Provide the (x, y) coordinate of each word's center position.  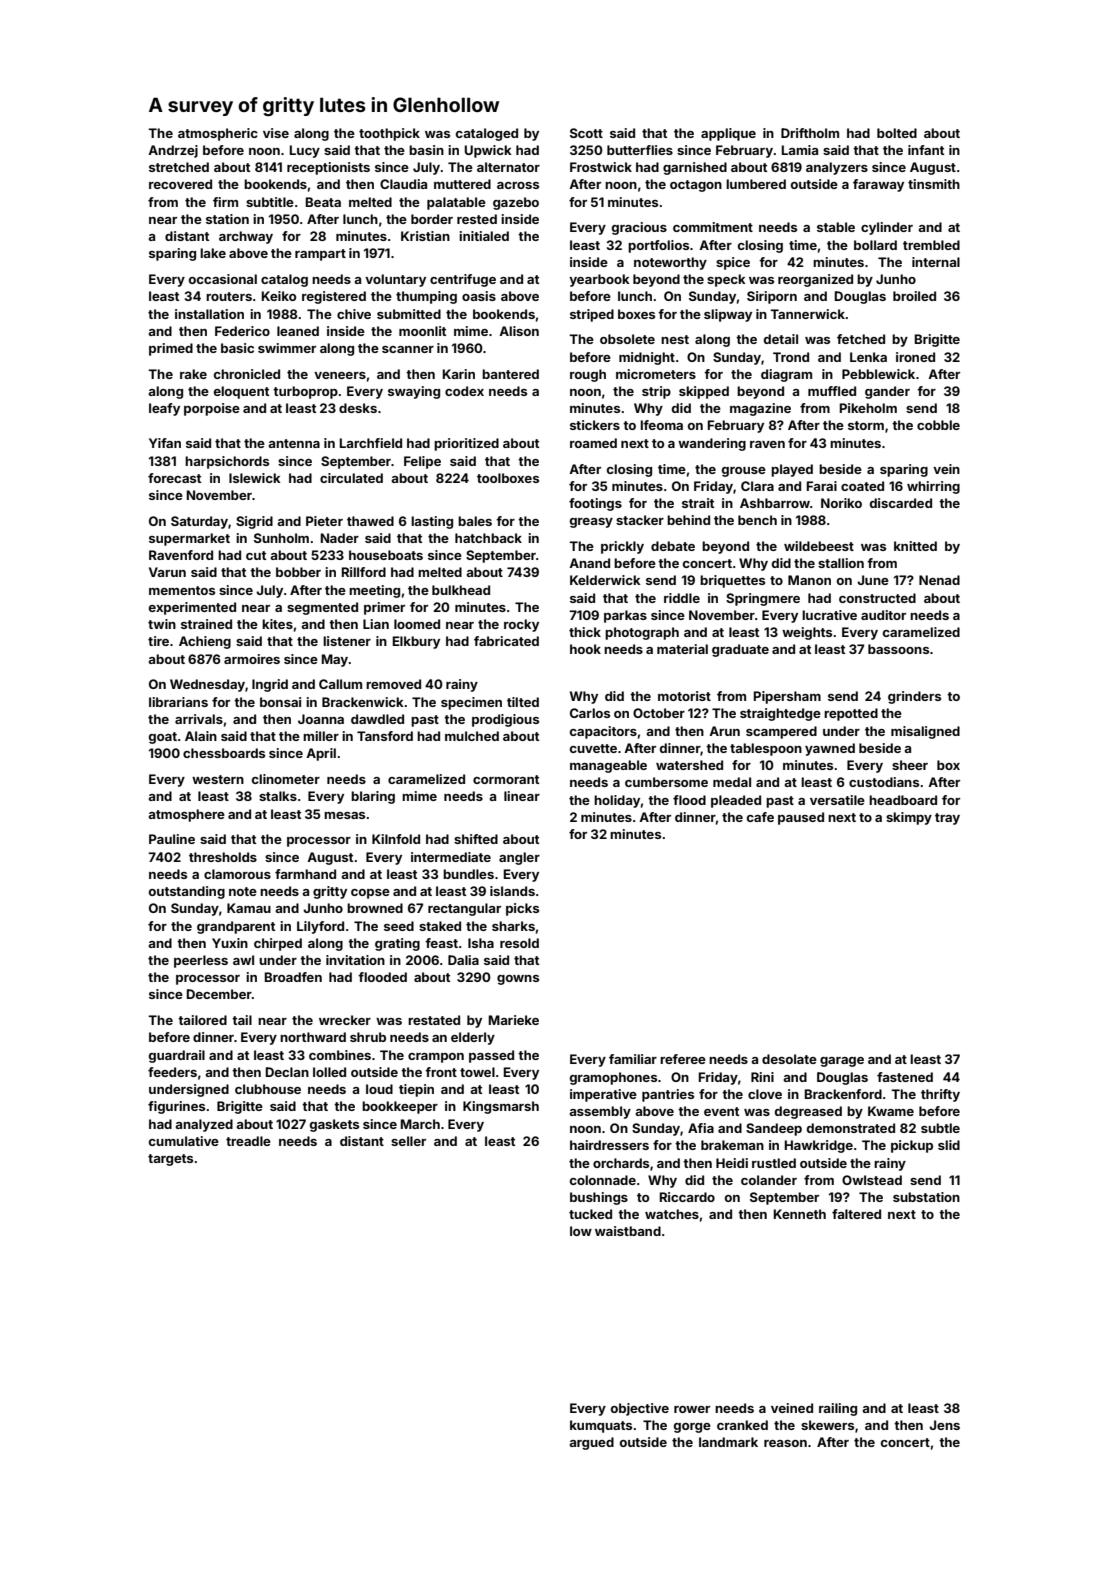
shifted (476, 839)
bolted (897, 133)
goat (163, 738)
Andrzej (173, 151)
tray (947, 819)
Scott (586, 133)
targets (170, 1160)
